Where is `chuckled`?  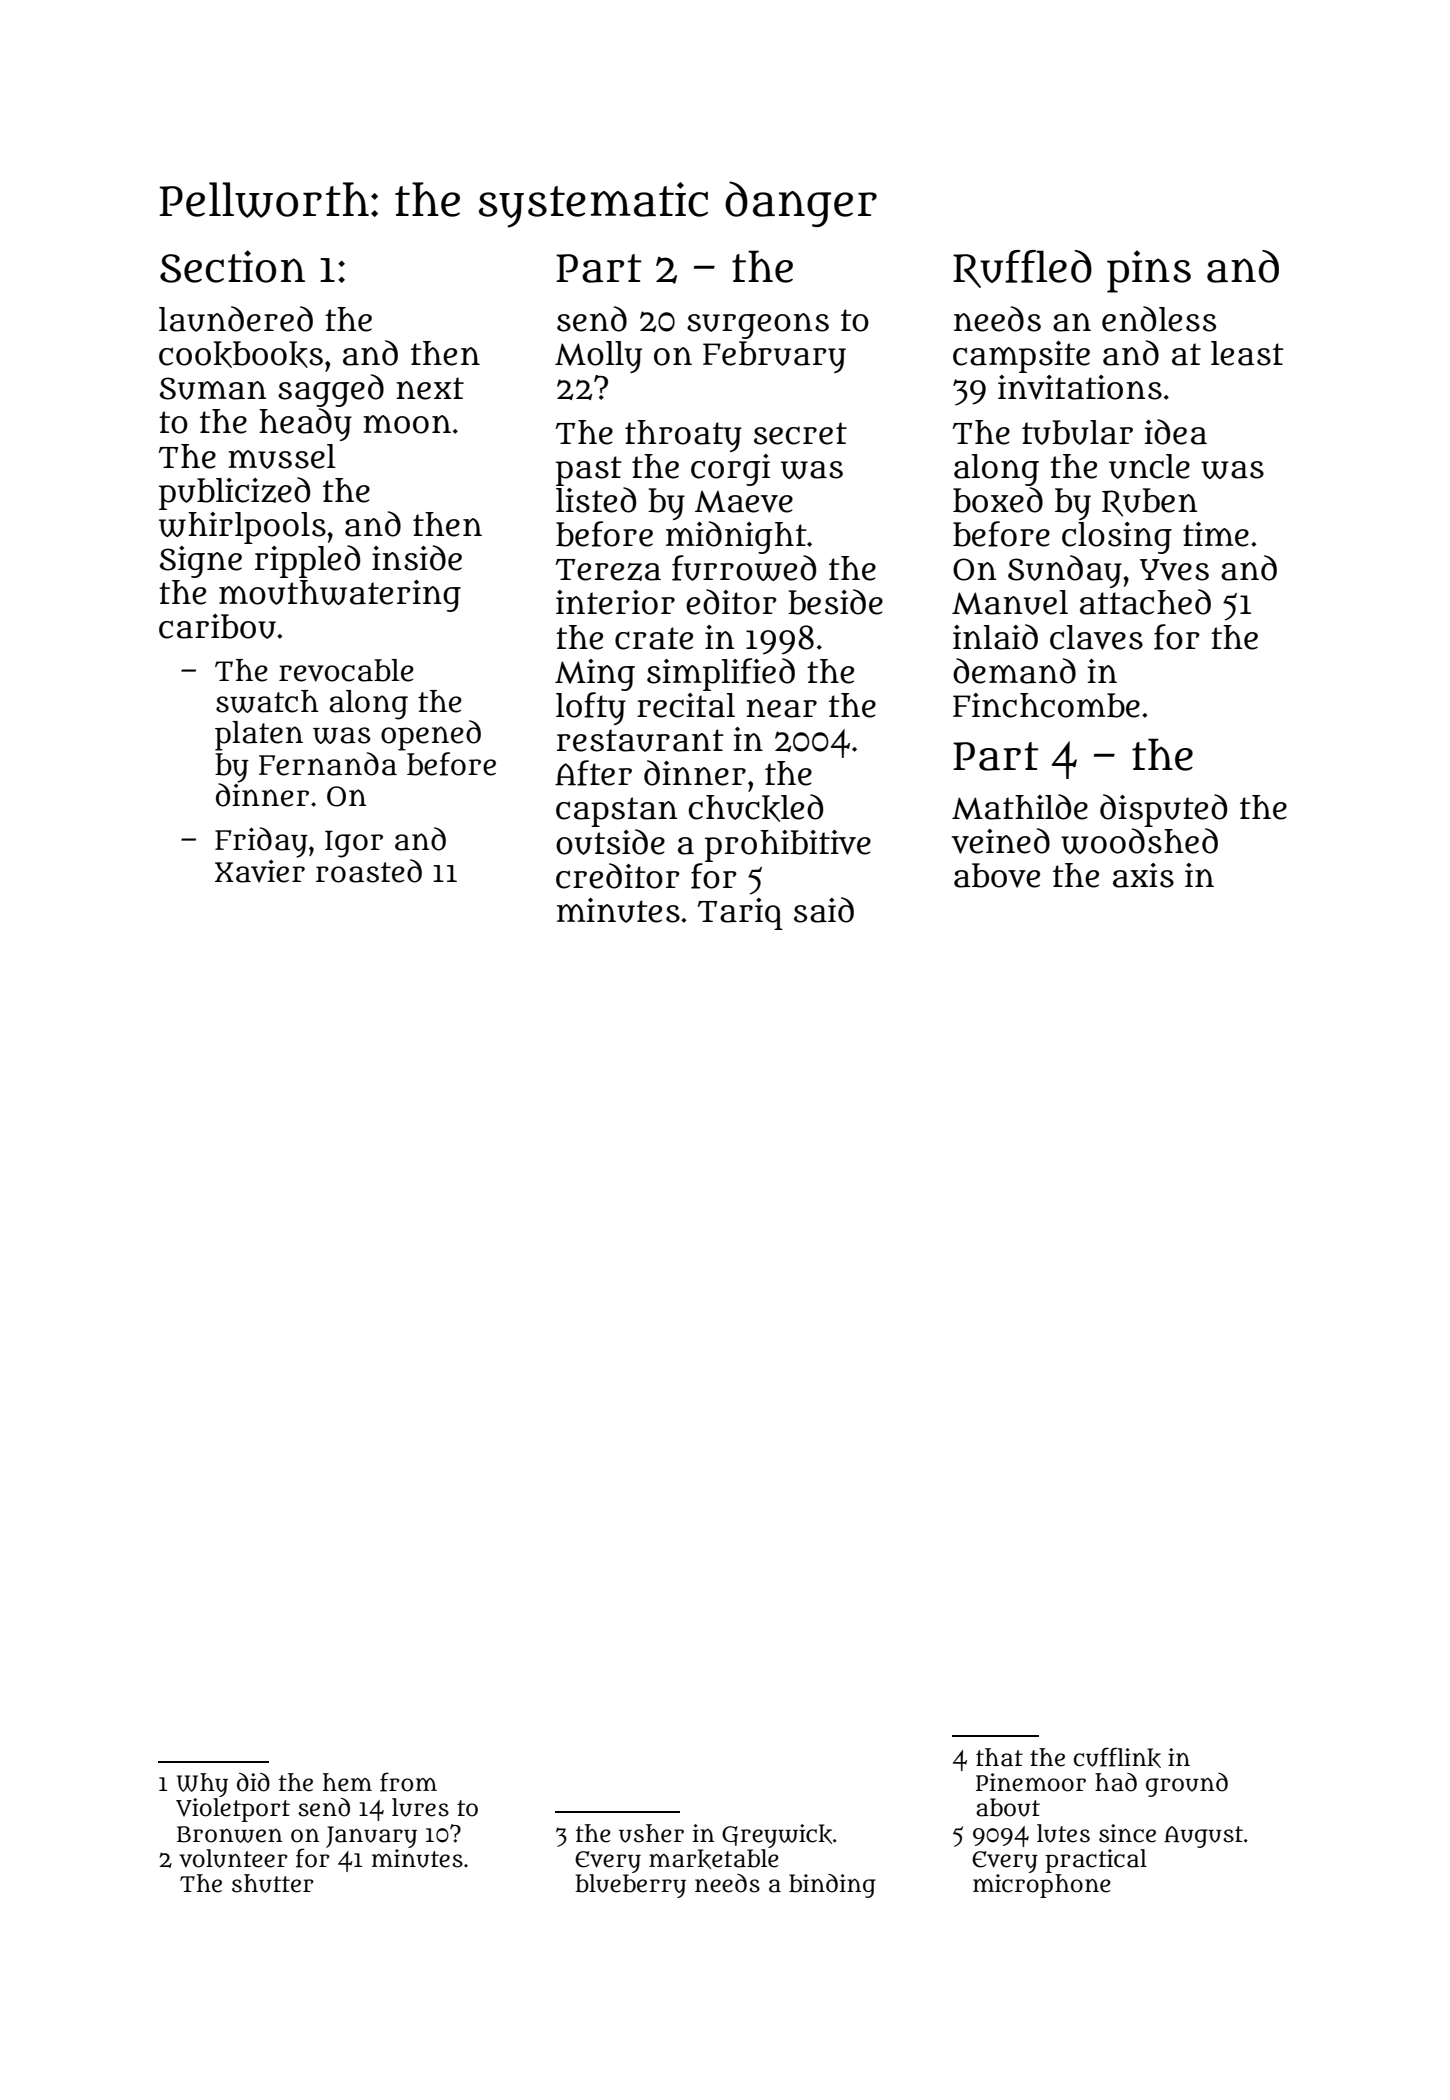
chuckled is located at coordinates (756, 808).
